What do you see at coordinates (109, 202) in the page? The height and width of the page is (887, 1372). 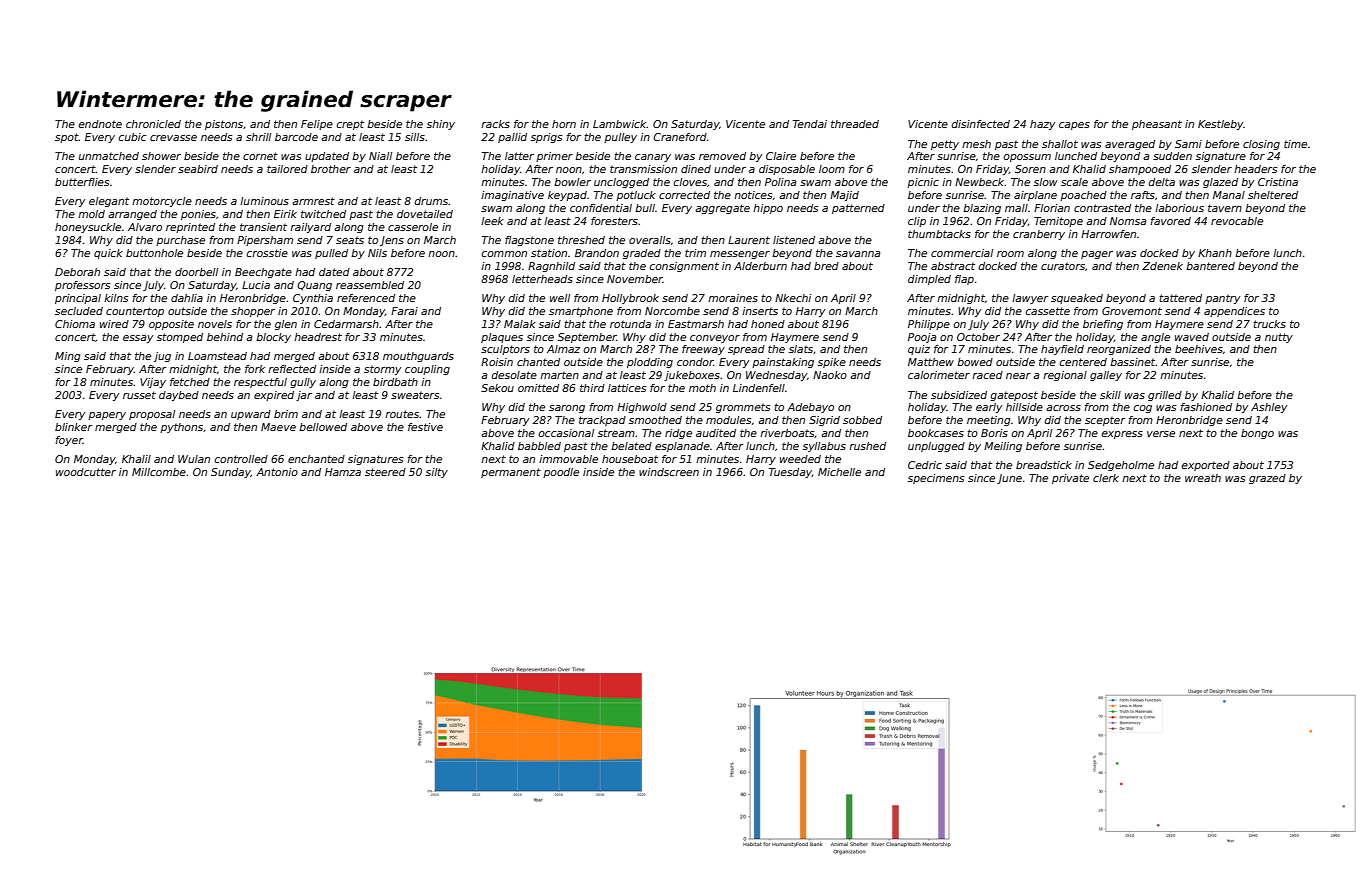 I see `elegant` at bounding box center [109, 202].
